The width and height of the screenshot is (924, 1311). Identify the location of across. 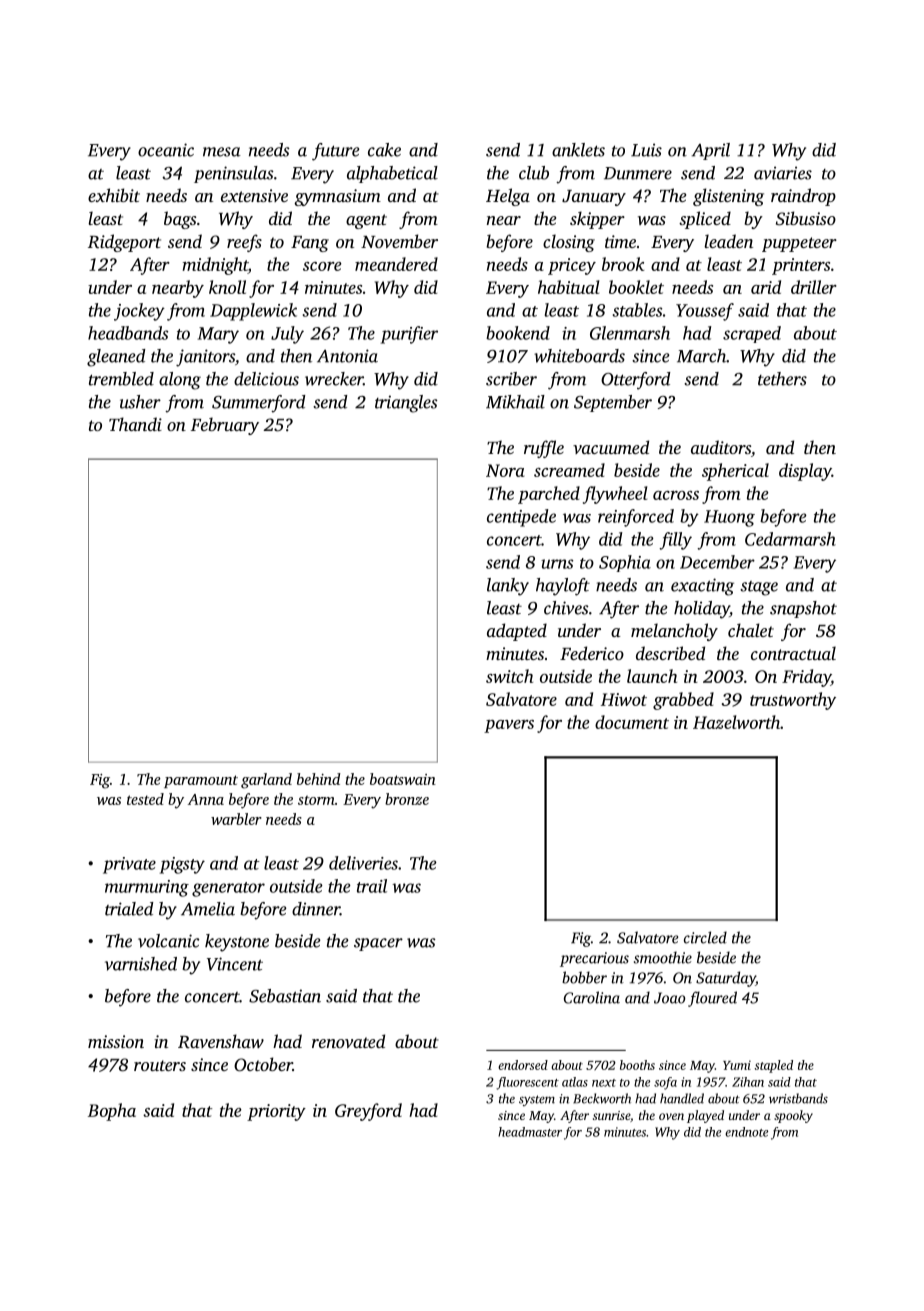
(676, 495).
